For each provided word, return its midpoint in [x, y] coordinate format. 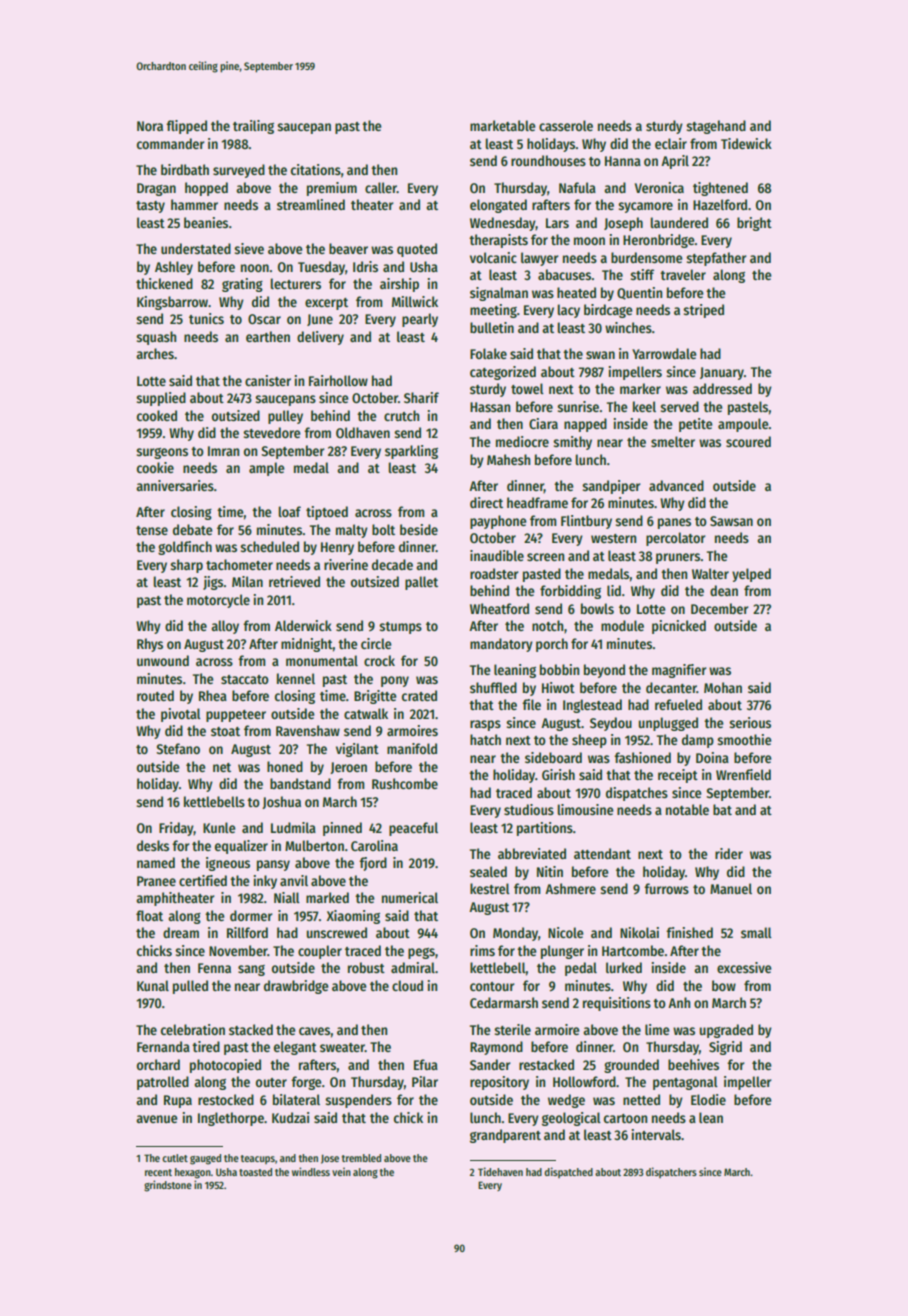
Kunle [219, 827]
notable [687, 809]
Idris [365, 266]
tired [206, 1046]
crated [419, 695]
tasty [150, 207]
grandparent [505, 1136]
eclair [671, 143]
